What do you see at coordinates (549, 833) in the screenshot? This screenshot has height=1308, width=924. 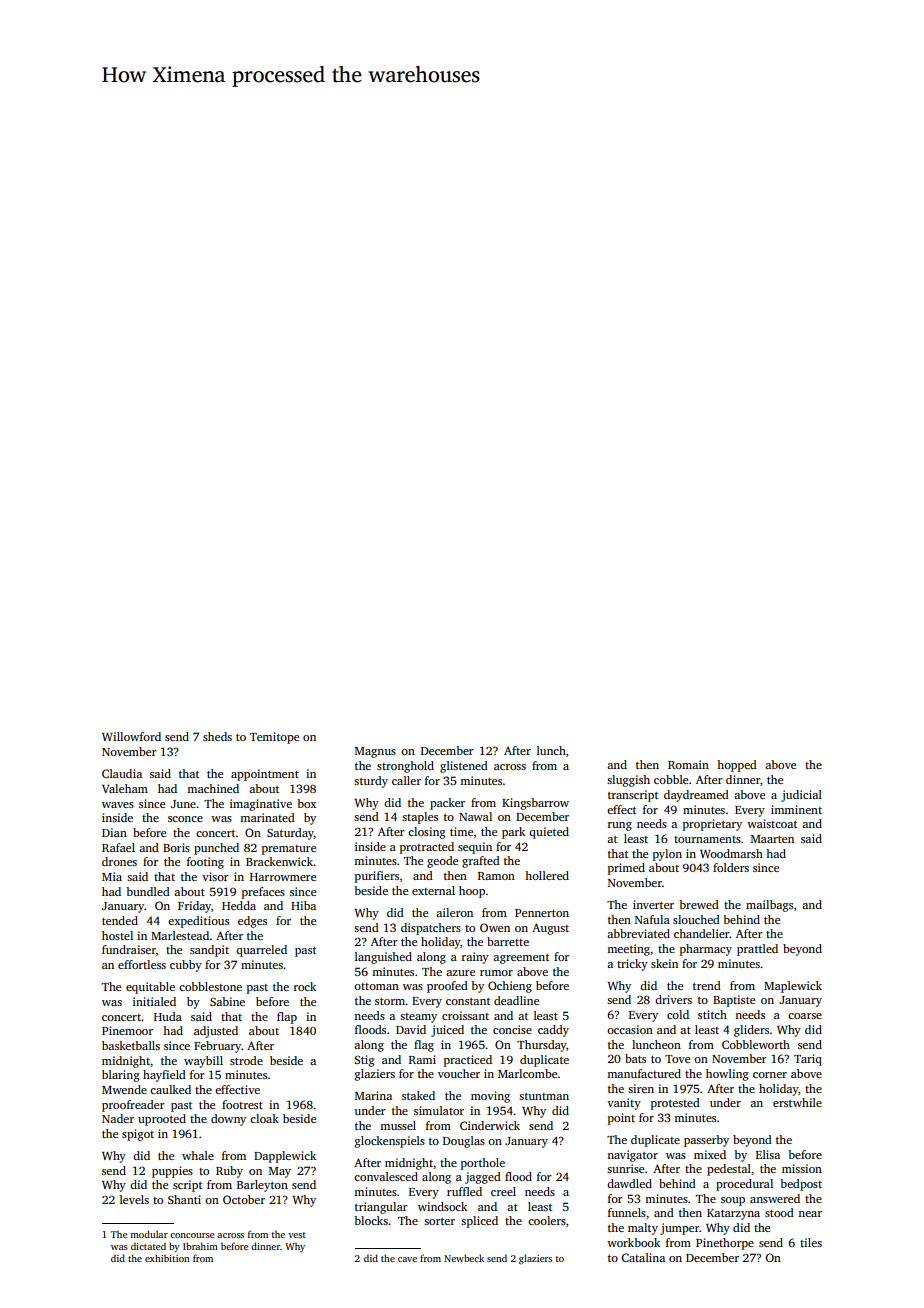 I see `quieted` at bounding box center [549, 833].
